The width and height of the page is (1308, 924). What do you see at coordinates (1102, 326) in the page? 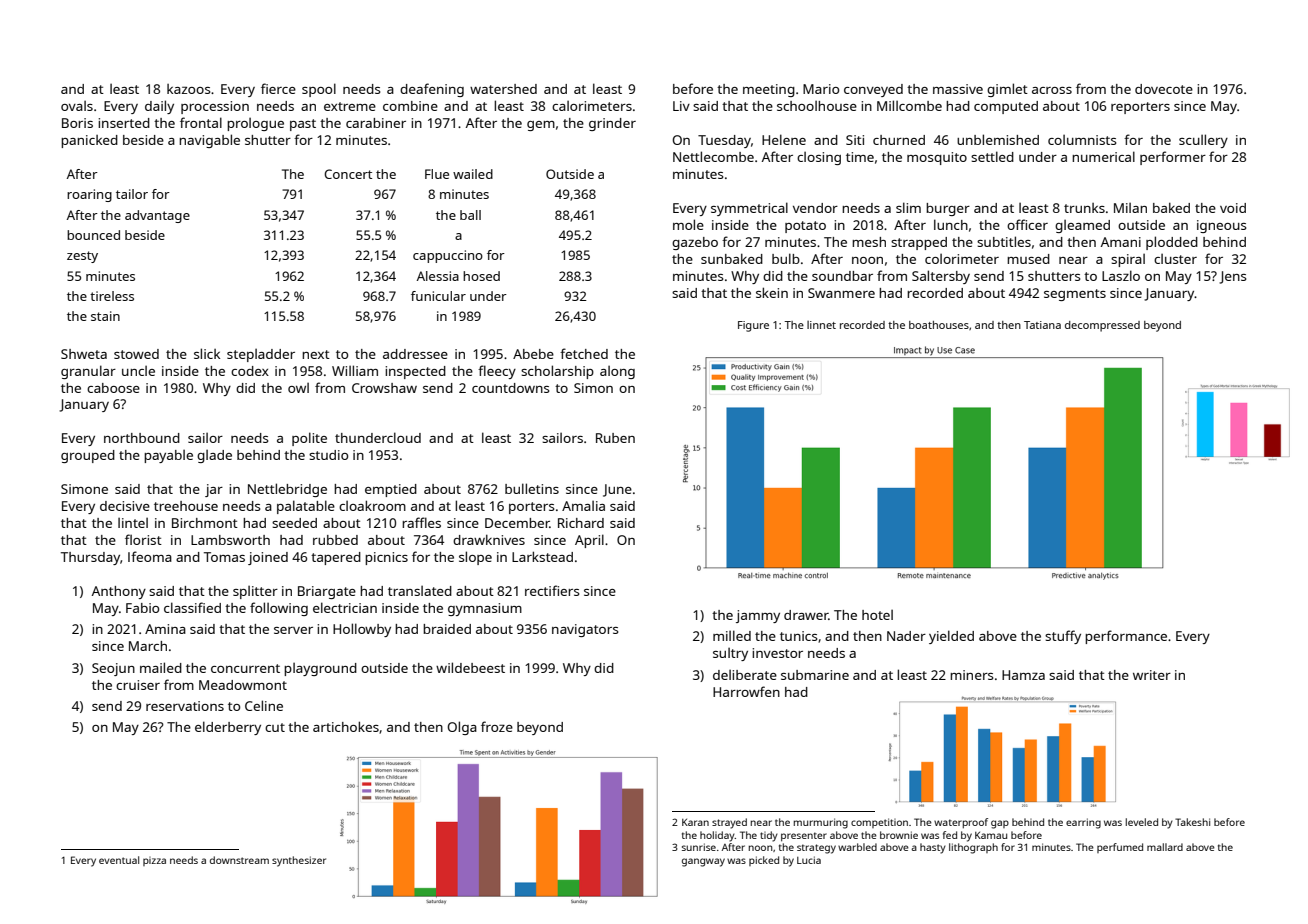
I see `decompressed` at bounding box center [1102, 326].
